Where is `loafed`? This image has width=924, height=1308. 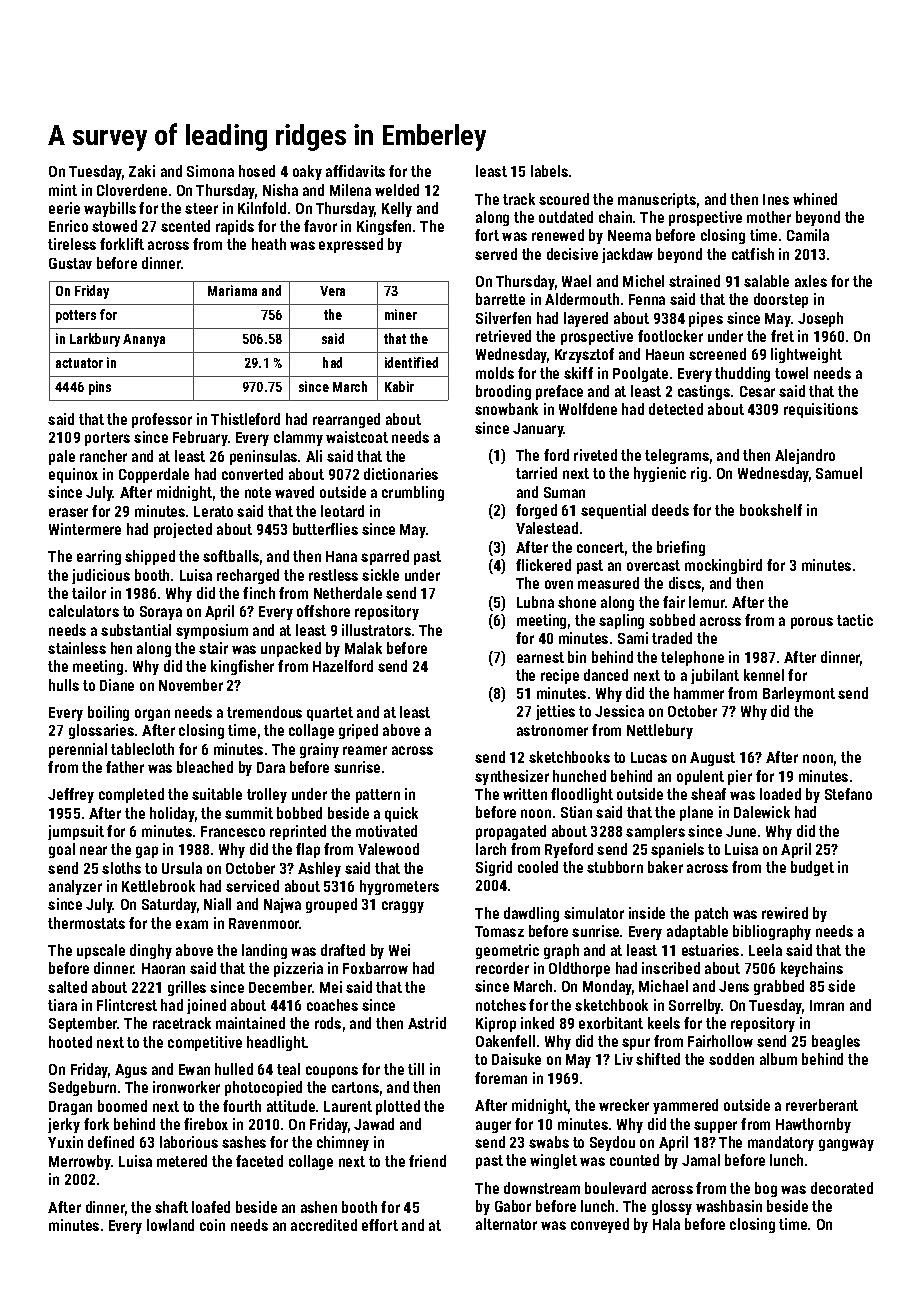
loafed is located at coordinates (211, 1207).
